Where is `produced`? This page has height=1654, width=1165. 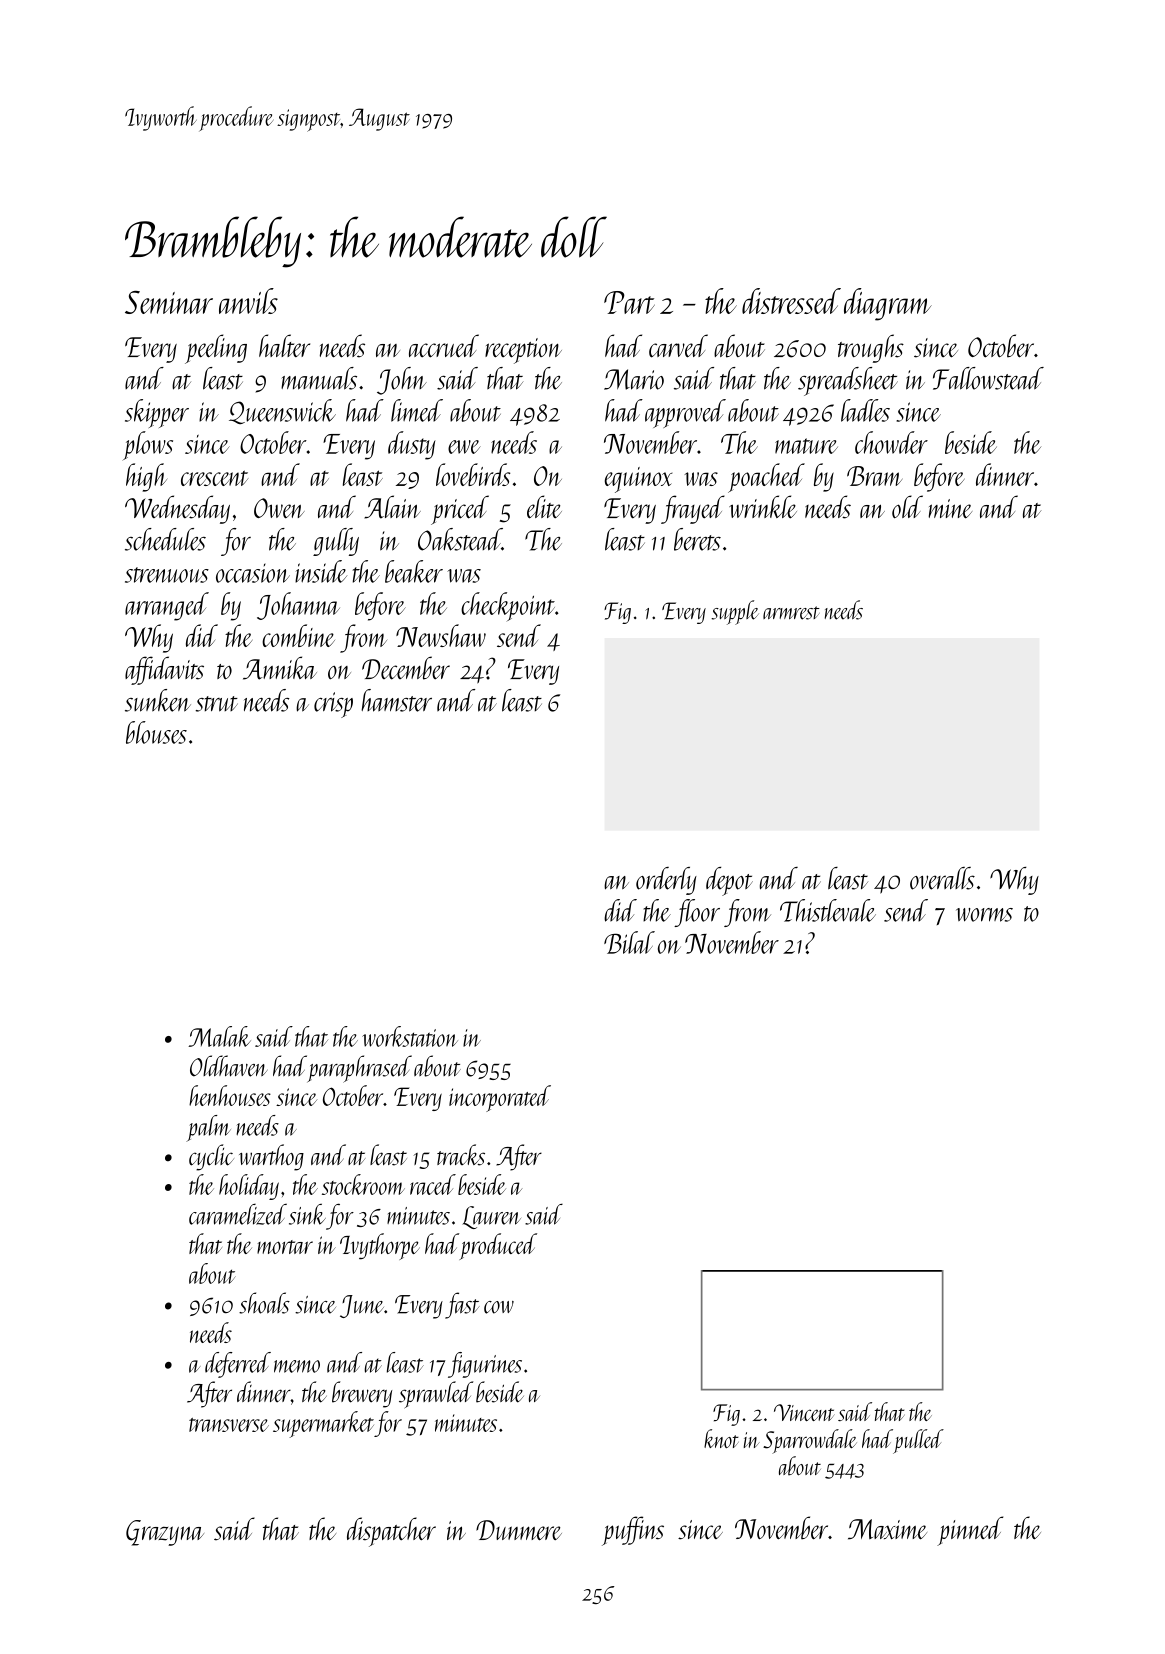 produced is located at coordinates (498, 1246).
